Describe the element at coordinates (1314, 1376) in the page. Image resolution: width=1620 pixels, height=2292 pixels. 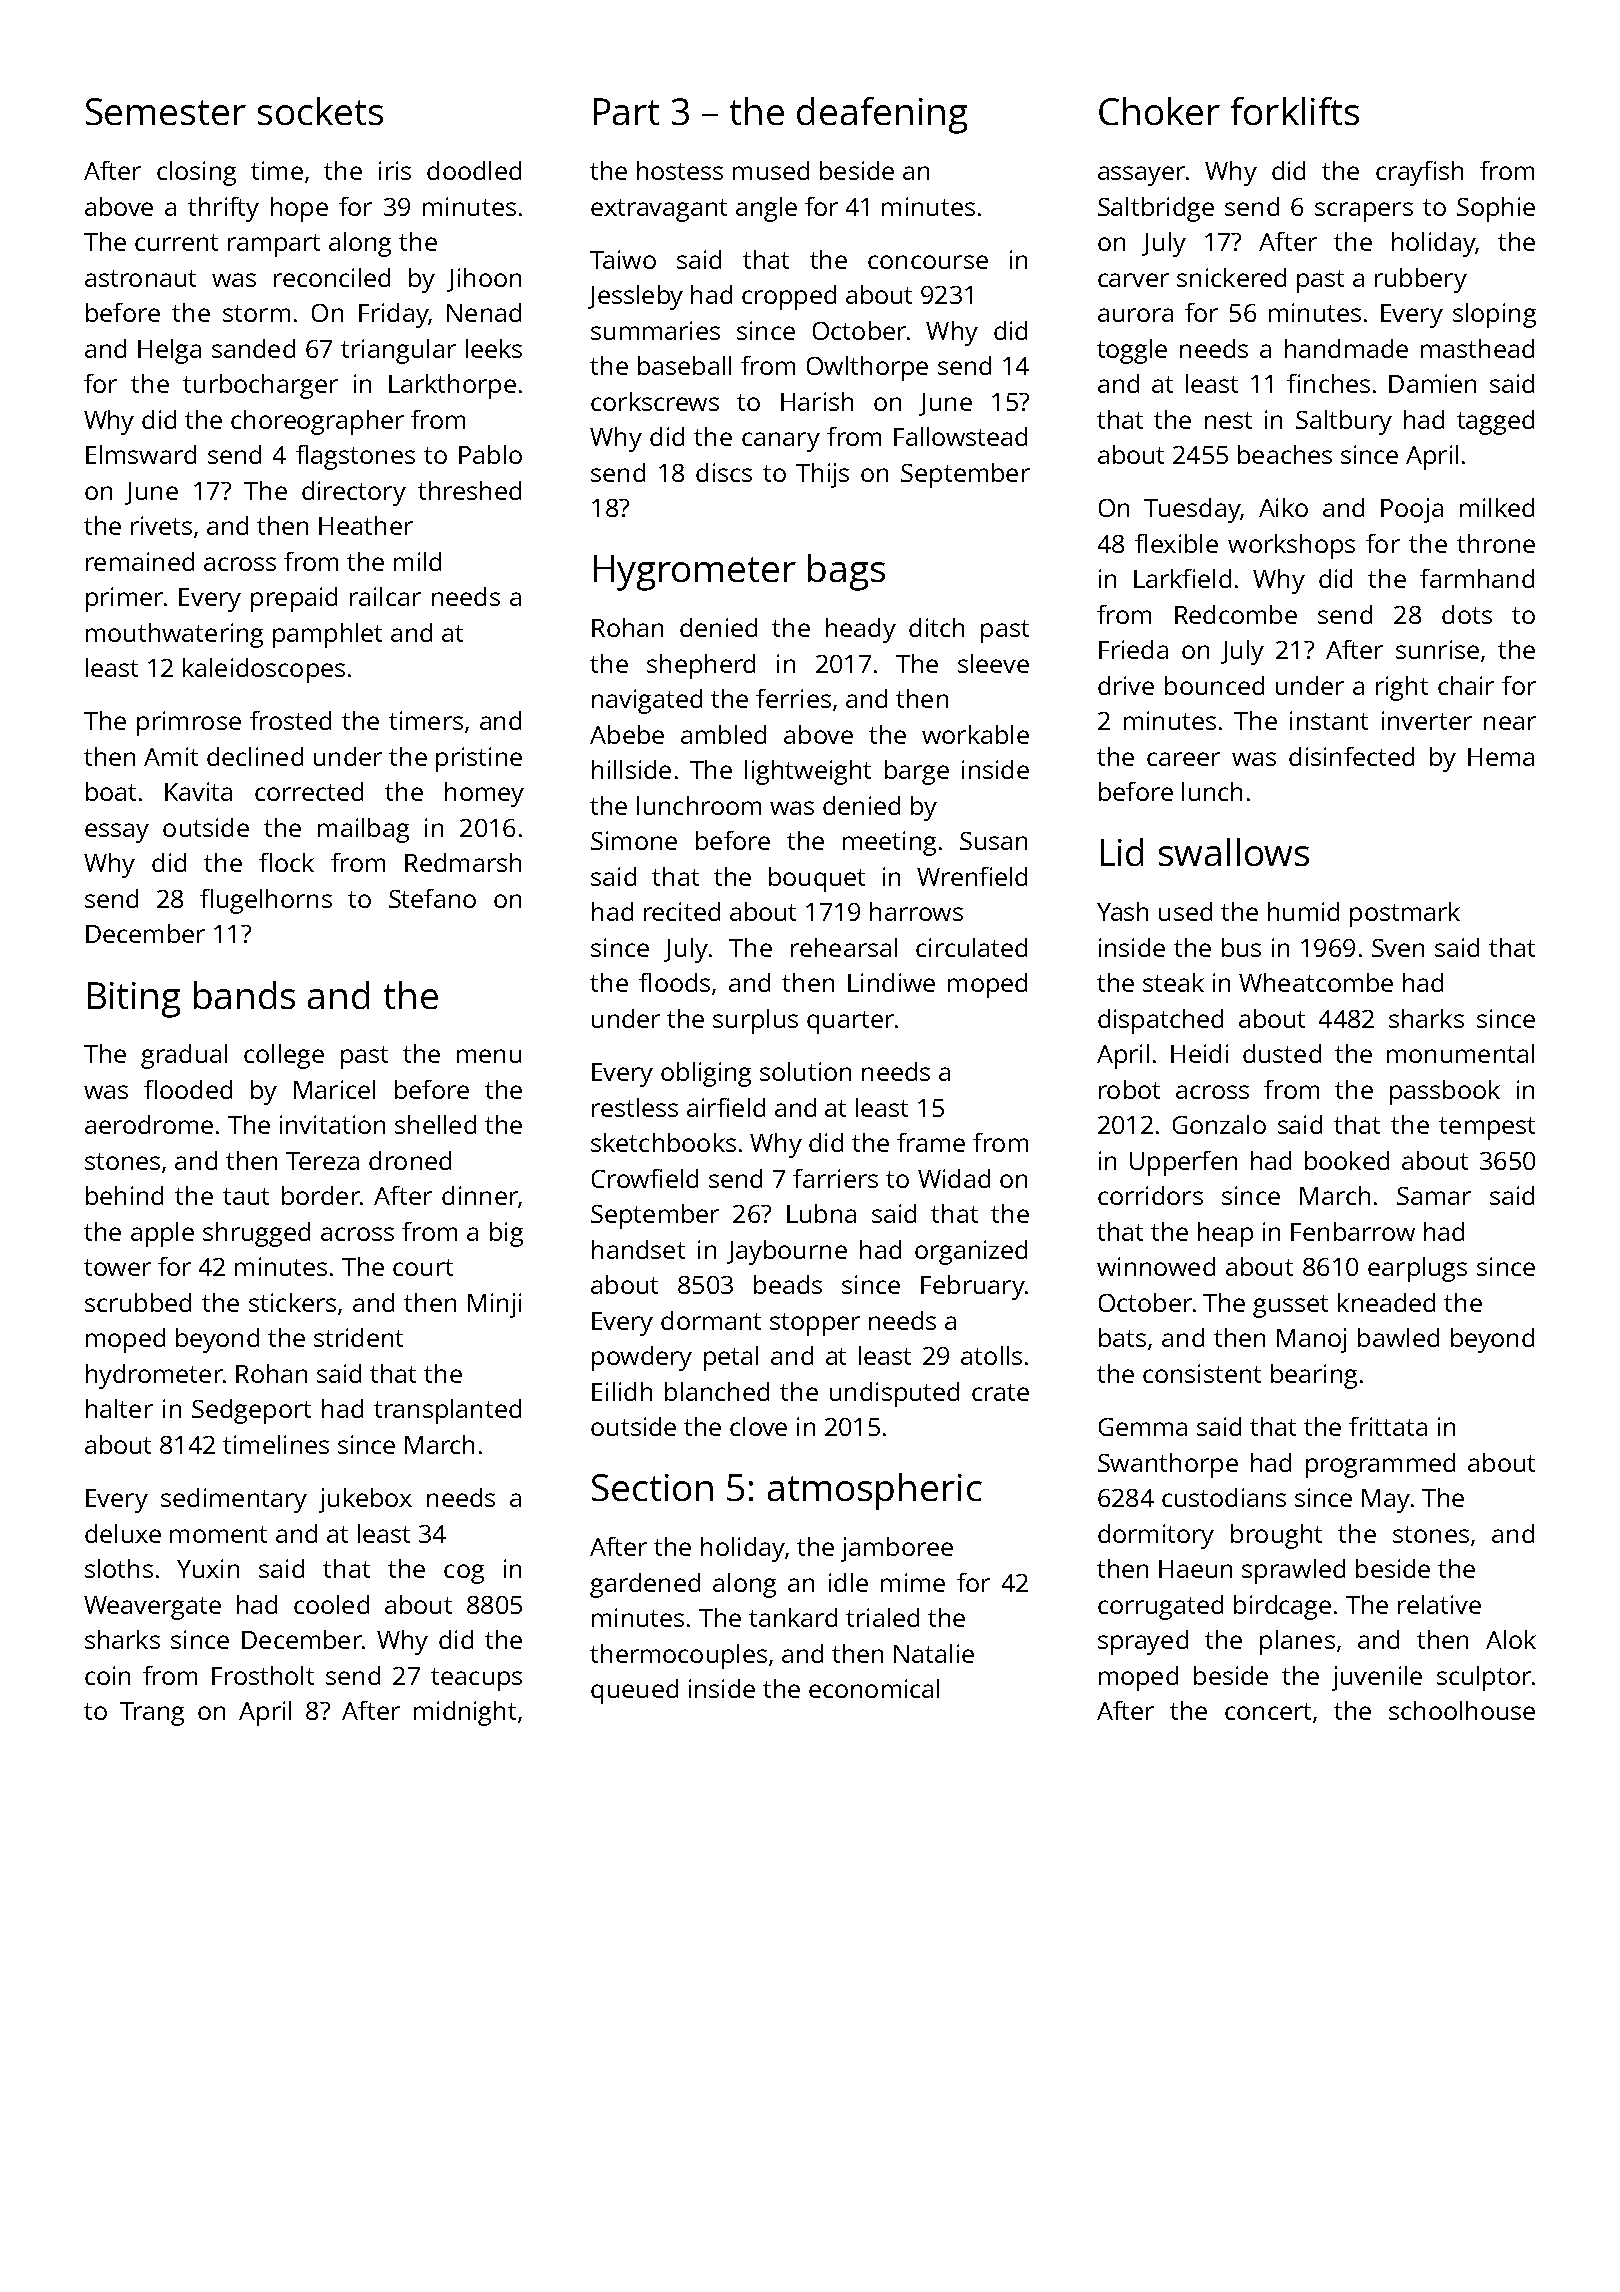
I see `bearing` at that location.
